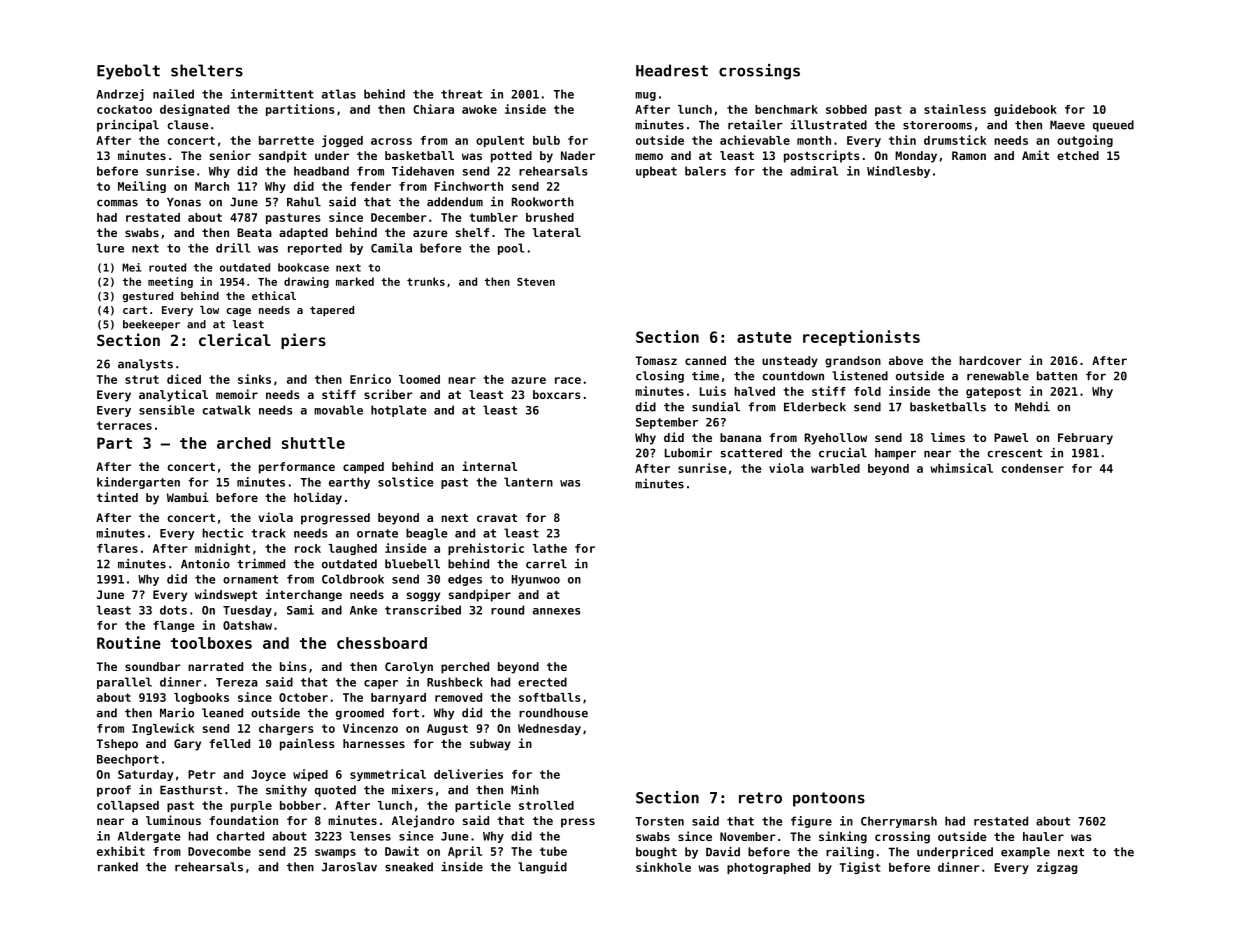  Describe the element at coordinates (283, 156) in the document. I see `sandpit` at that location.
